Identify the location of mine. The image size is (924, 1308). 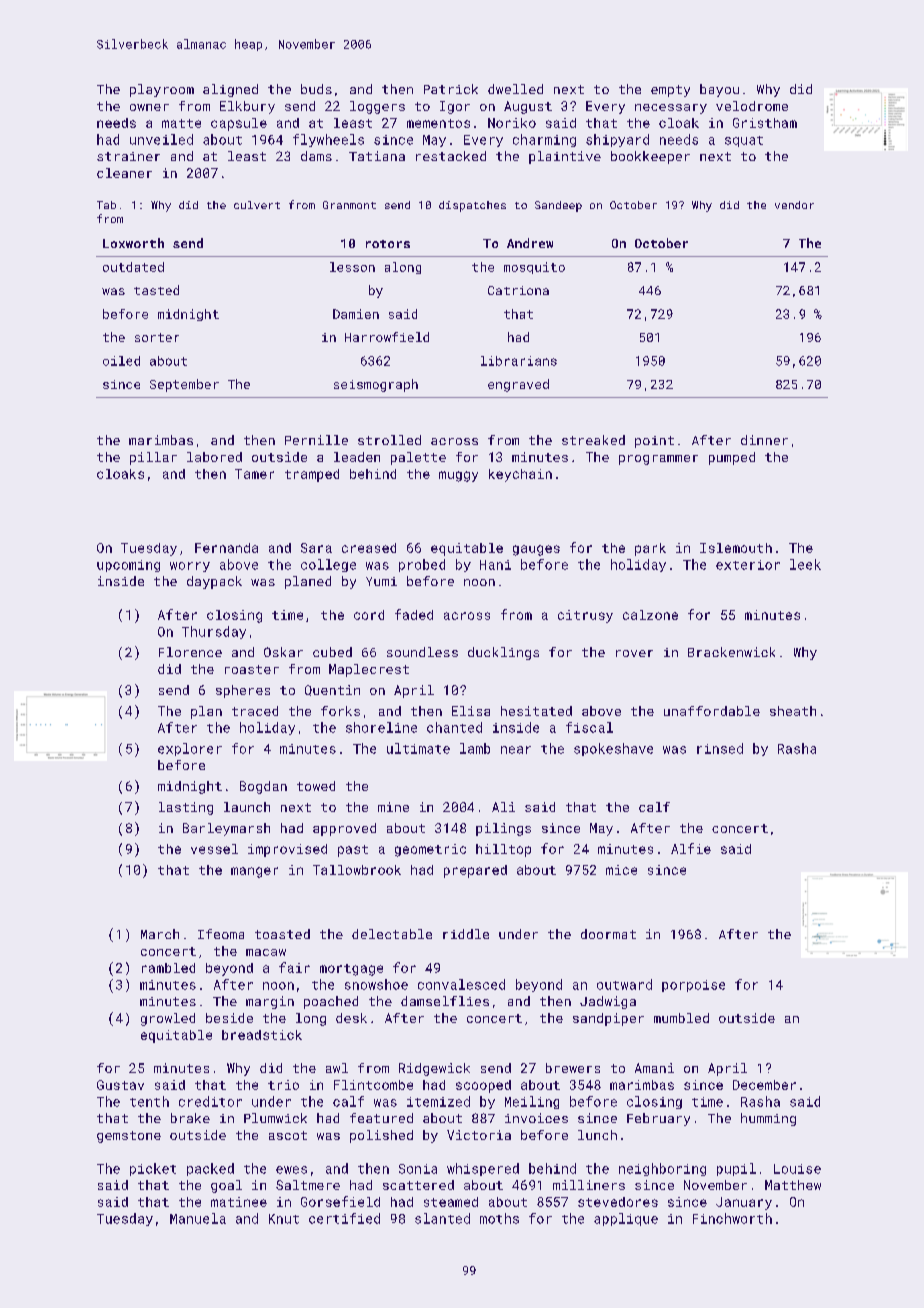
(393, 807).
